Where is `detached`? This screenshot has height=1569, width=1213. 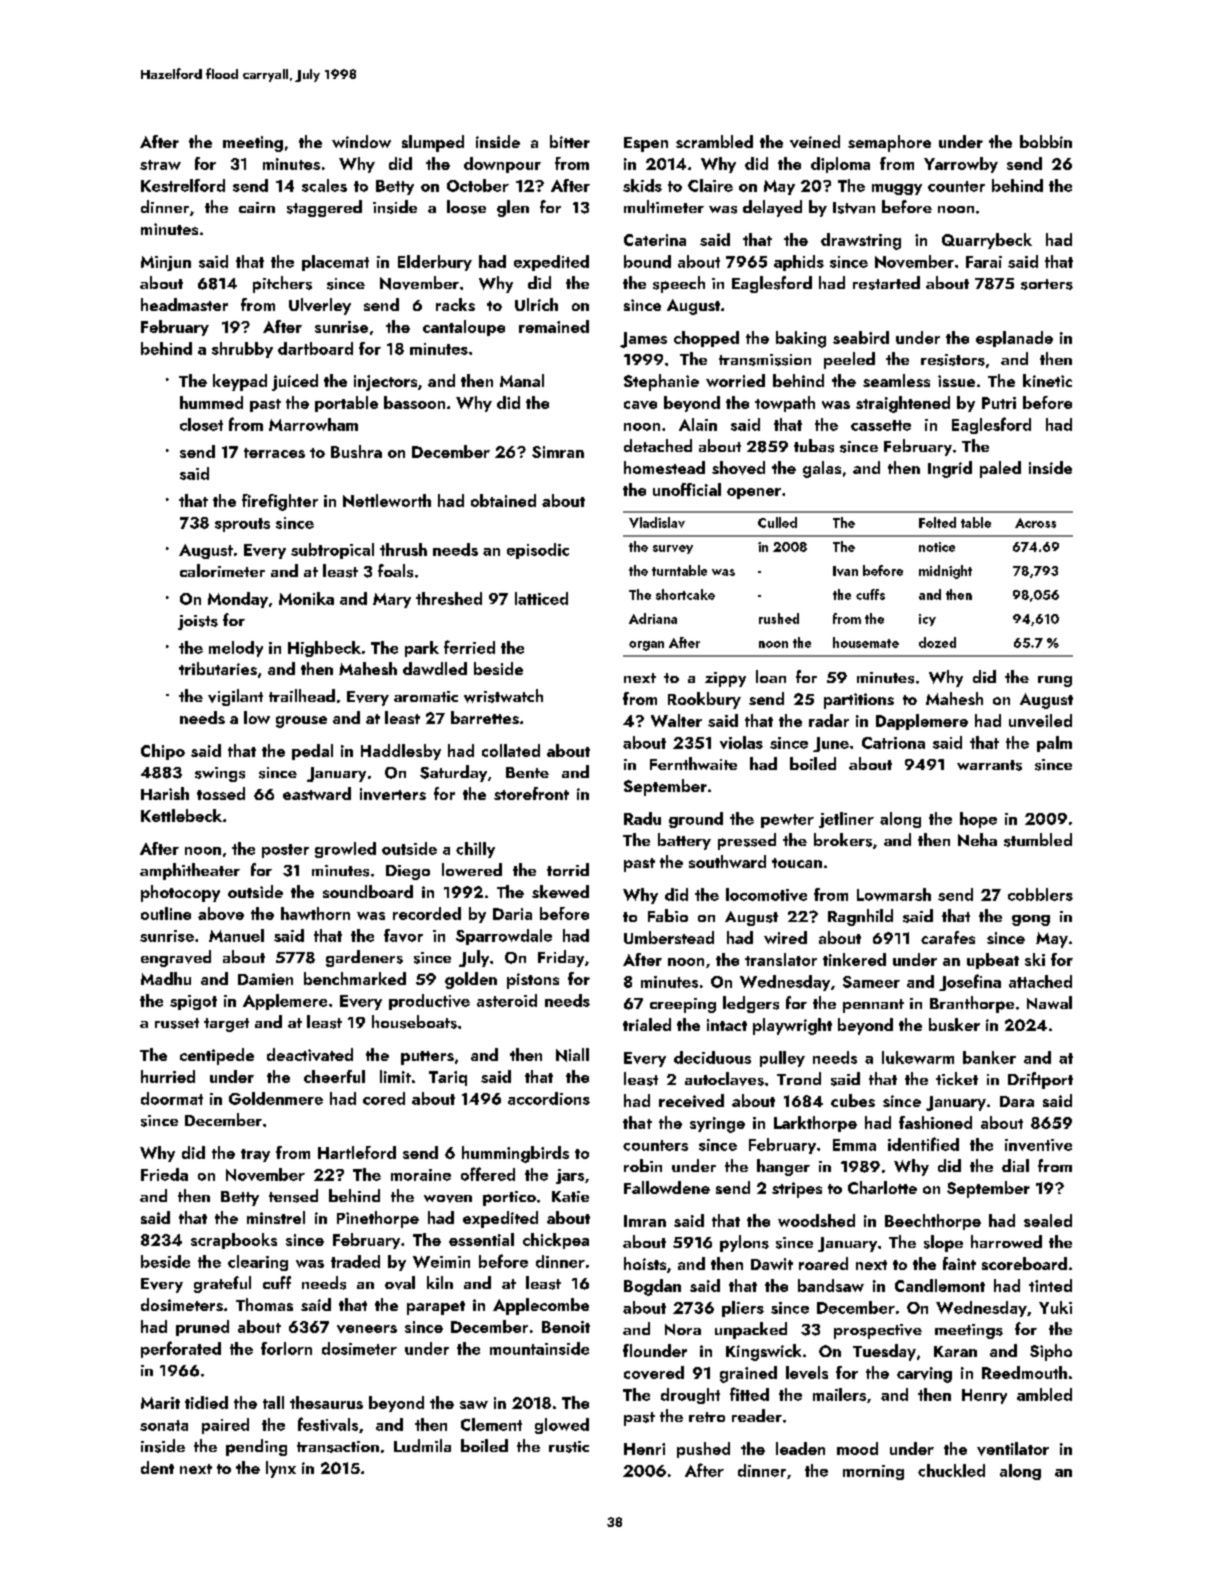 detached is located at coordinates (658, 445).
